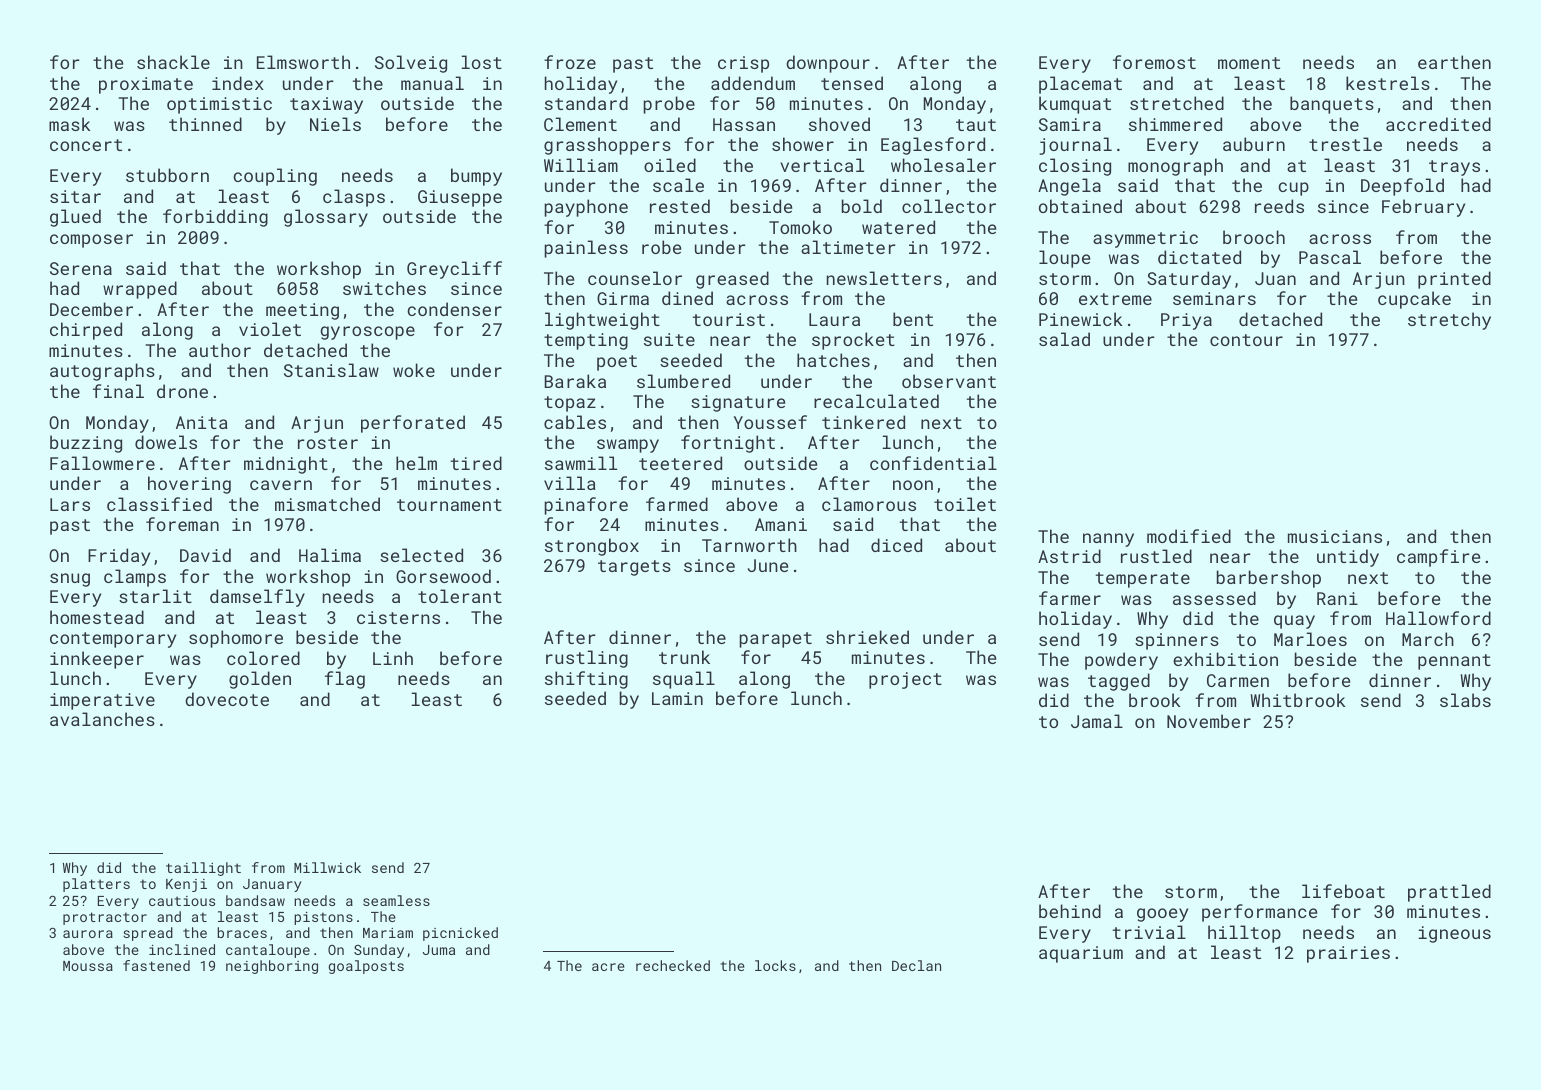 The height and width of the document is (1090, 1541). I want to click on Declan, so click(916, 965).
